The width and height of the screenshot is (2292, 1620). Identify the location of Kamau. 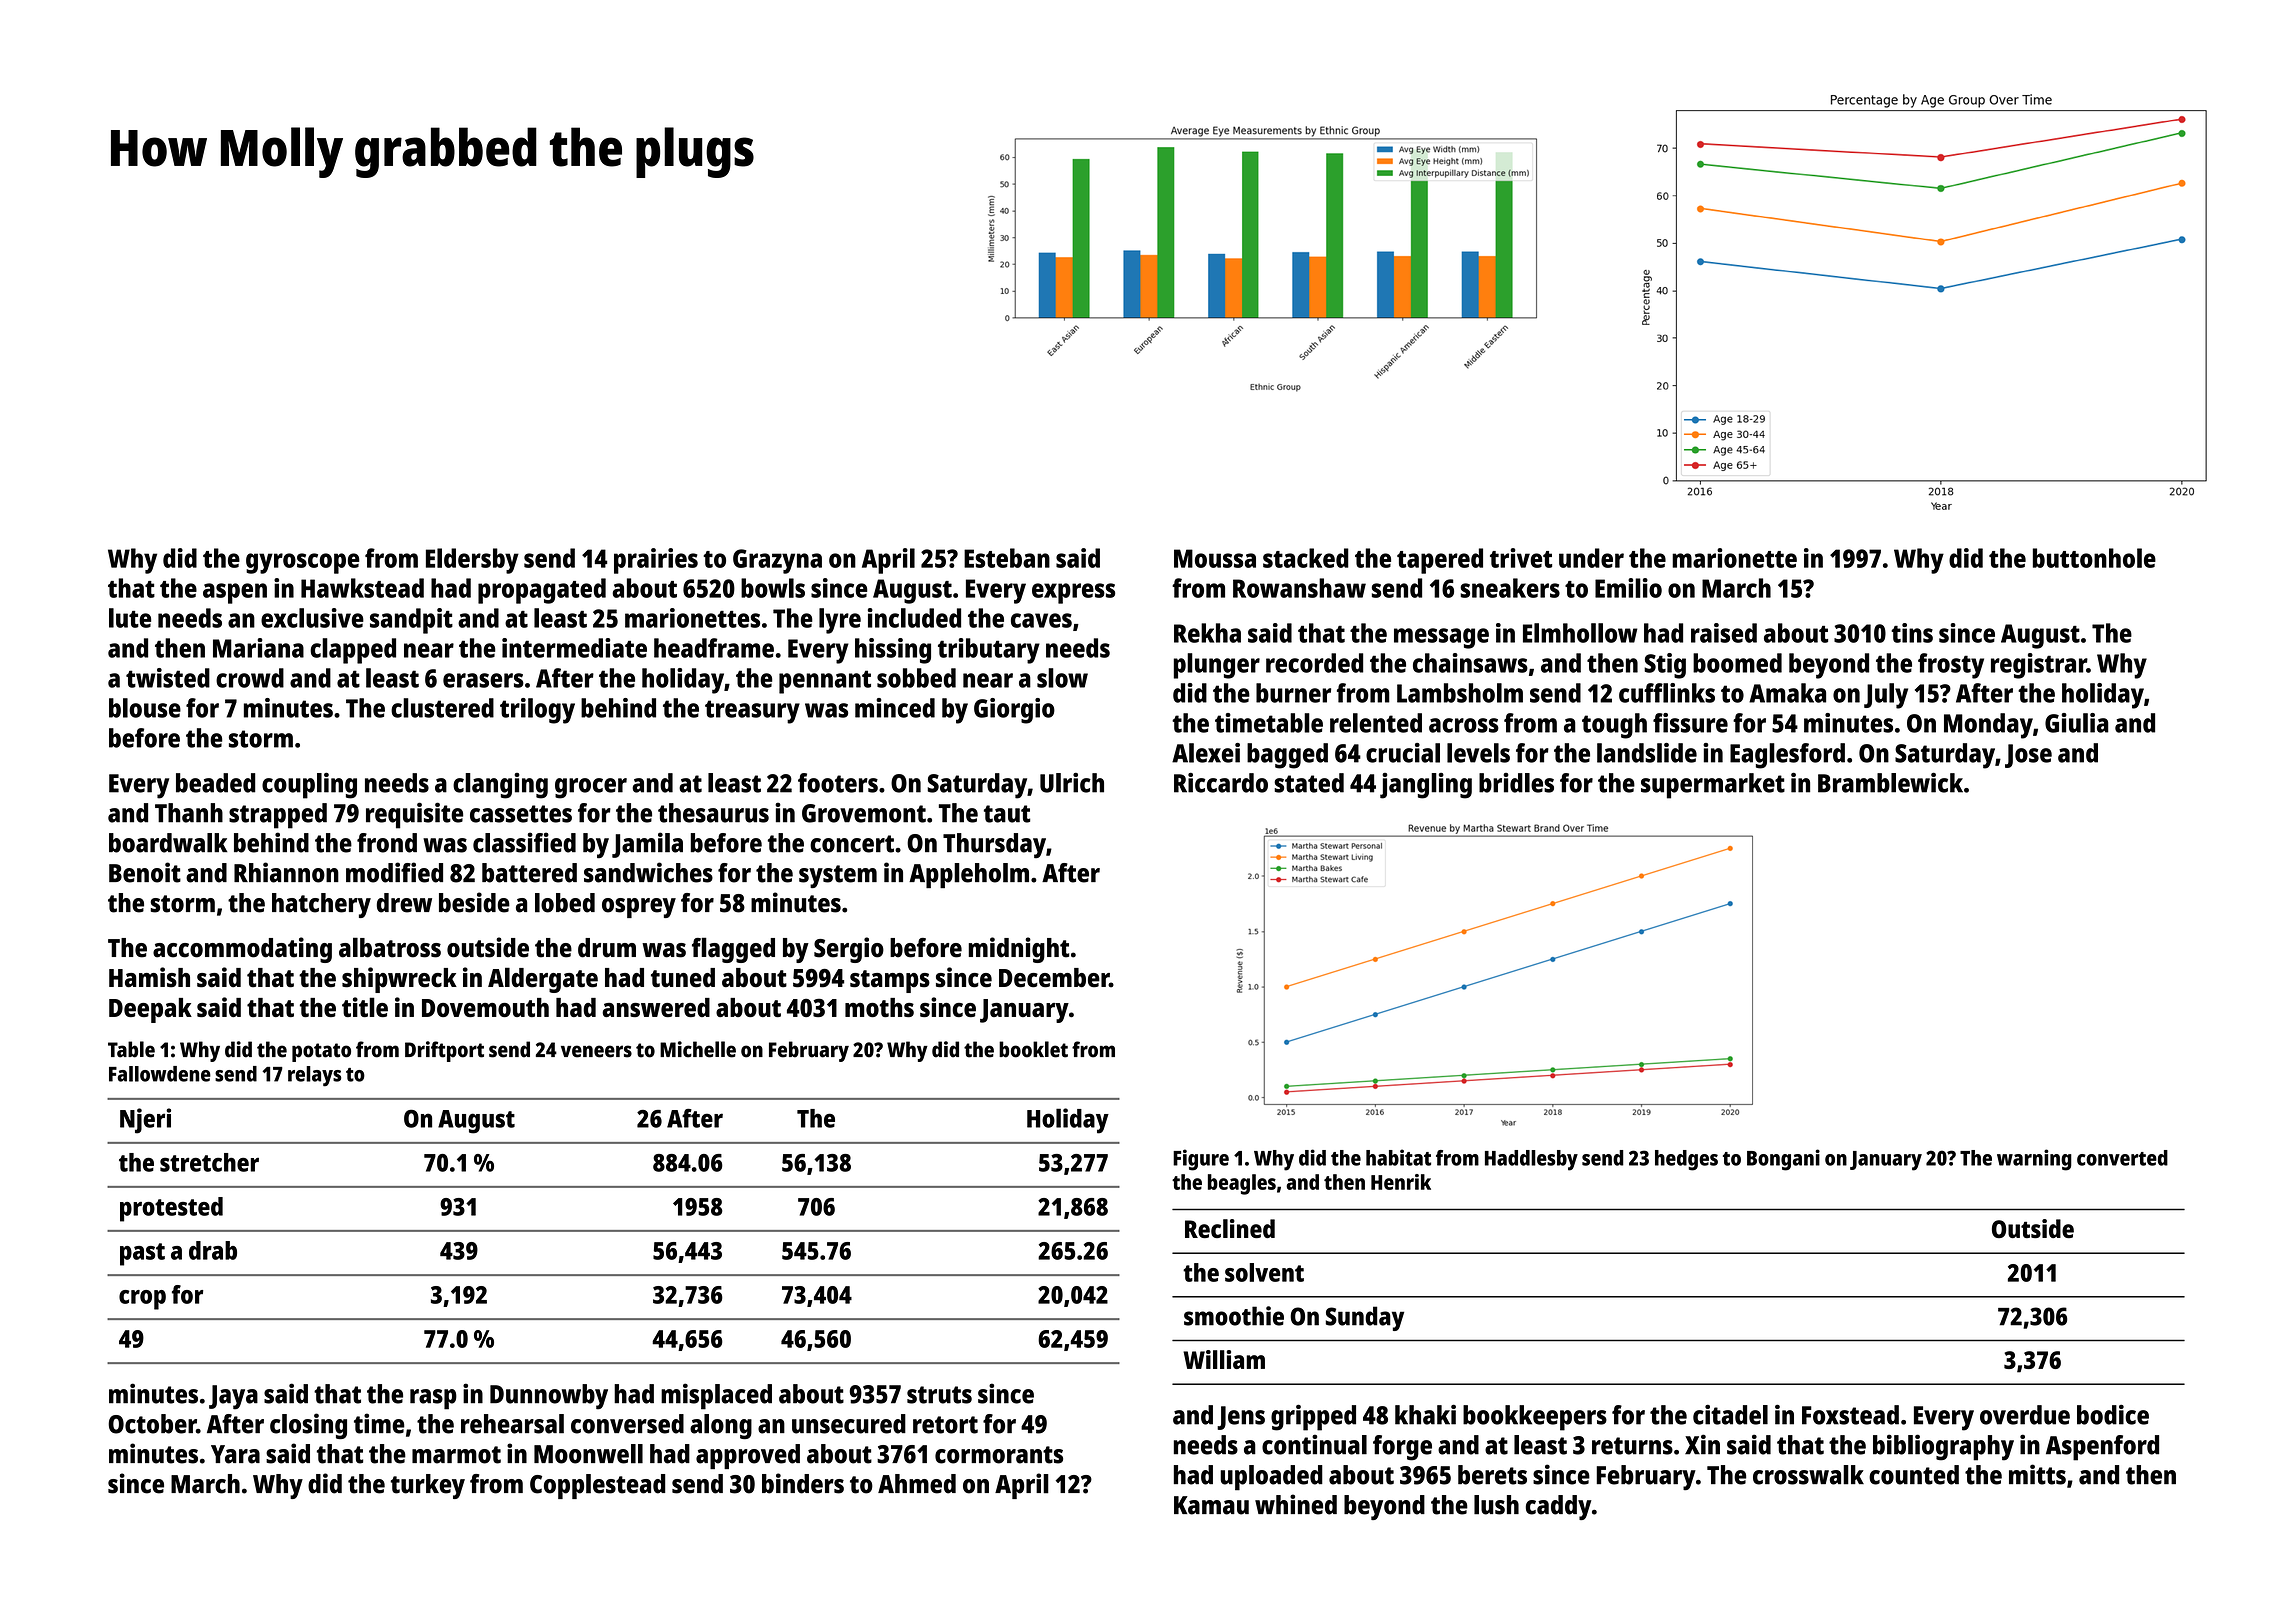
(1211, 1505).
